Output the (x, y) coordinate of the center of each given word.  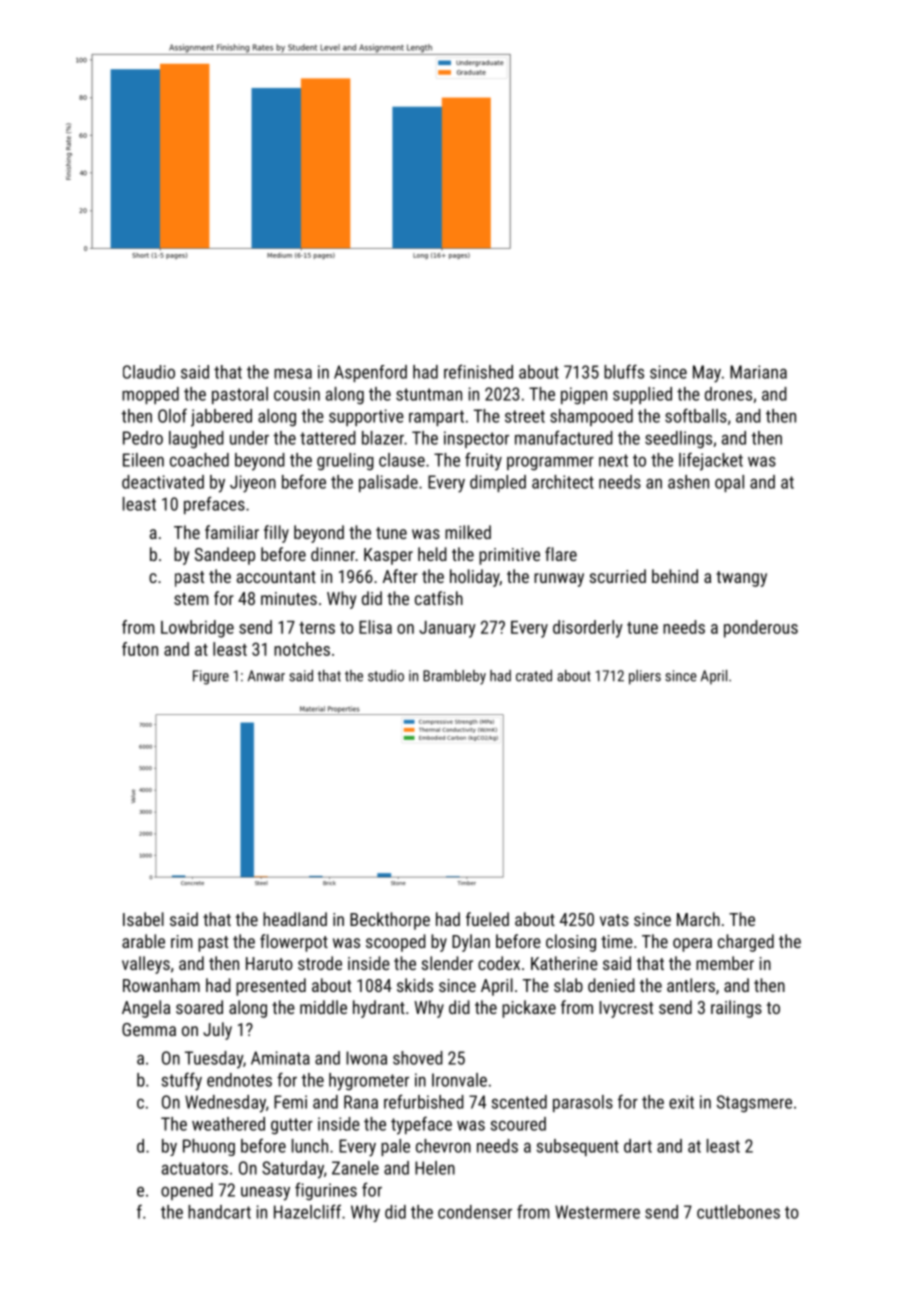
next (613, 460)
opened (187, 1191)
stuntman (429, 394)
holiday (475, 578)
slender (447, 963)
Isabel (143, 919)
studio (386, 676)
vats (614, 920)
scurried (617, 576)
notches (302, 649)
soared (199, 1007)
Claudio (149, 372)
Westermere (597, 1212)
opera (692, 945)
